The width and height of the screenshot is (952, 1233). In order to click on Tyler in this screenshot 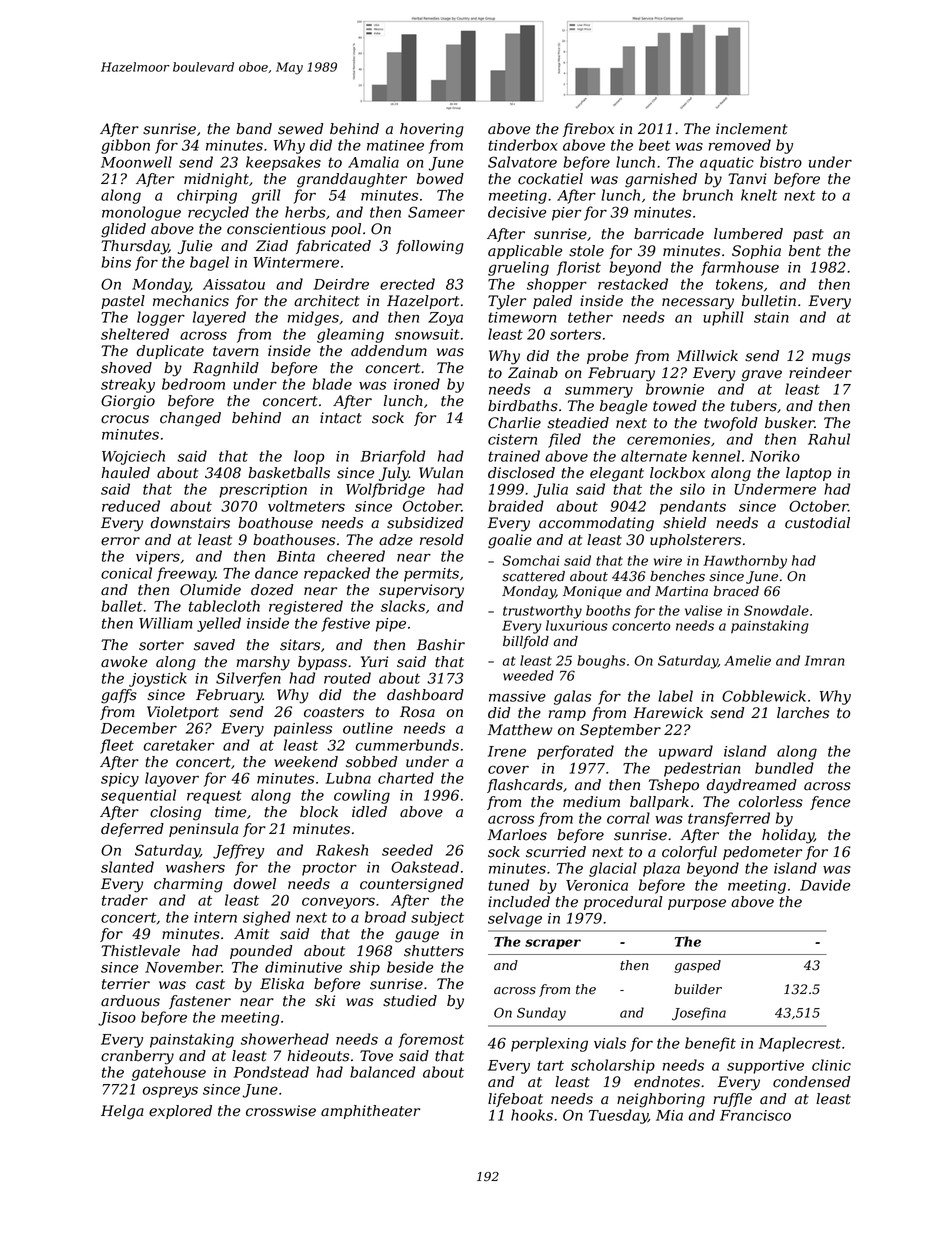, I will do `click(507, 302)`.
